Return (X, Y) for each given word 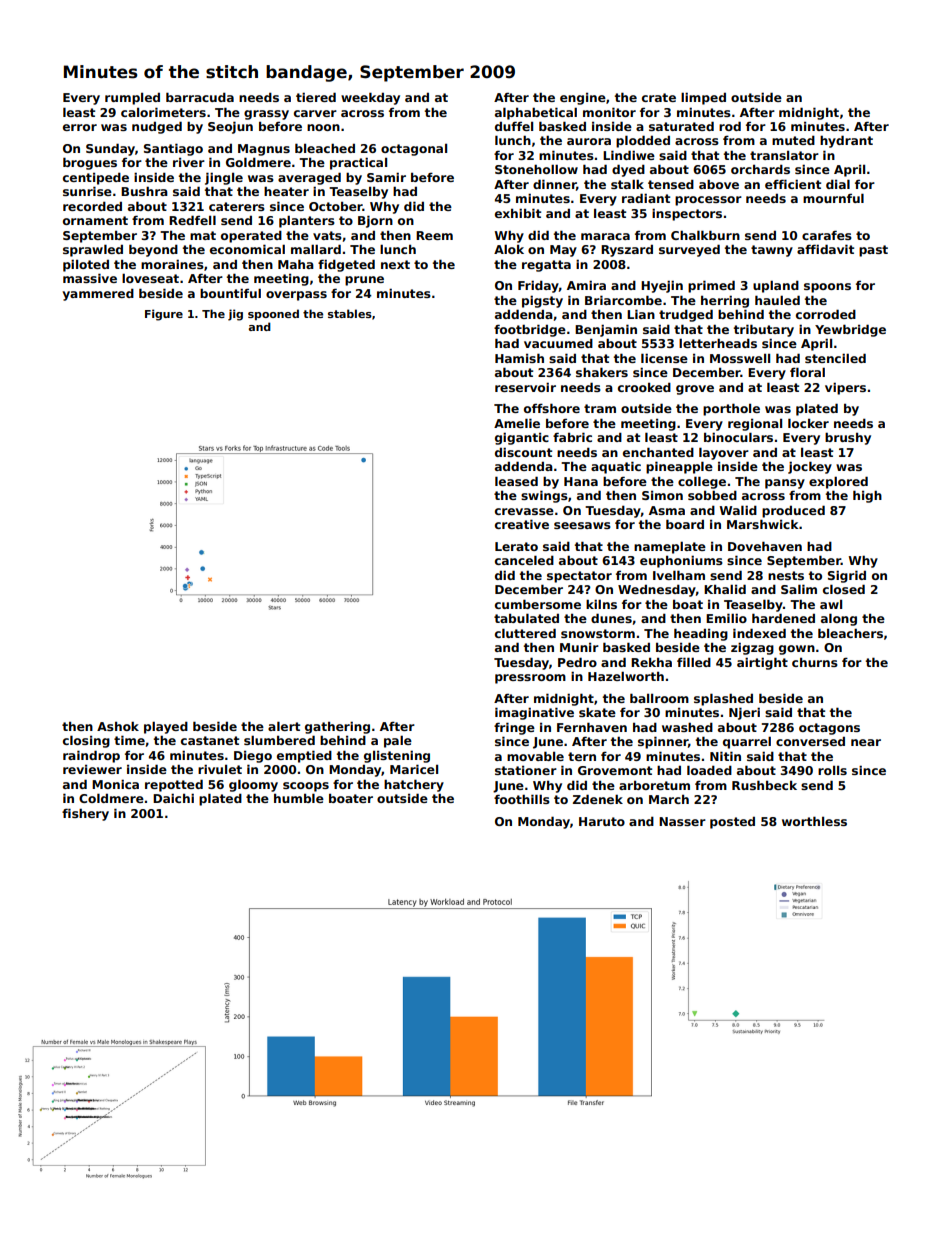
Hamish (519, 358)
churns (815, 662)
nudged (157, 127)
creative (522, 524)
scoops (306, 787)
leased (516, 481)
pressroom (530, 679)
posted (732, 822)
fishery (85, 814)
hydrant (846, 141)
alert (284, 726)
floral (807, 372)
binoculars (738, 437)
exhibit (518, 213)
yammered (98, 294)
